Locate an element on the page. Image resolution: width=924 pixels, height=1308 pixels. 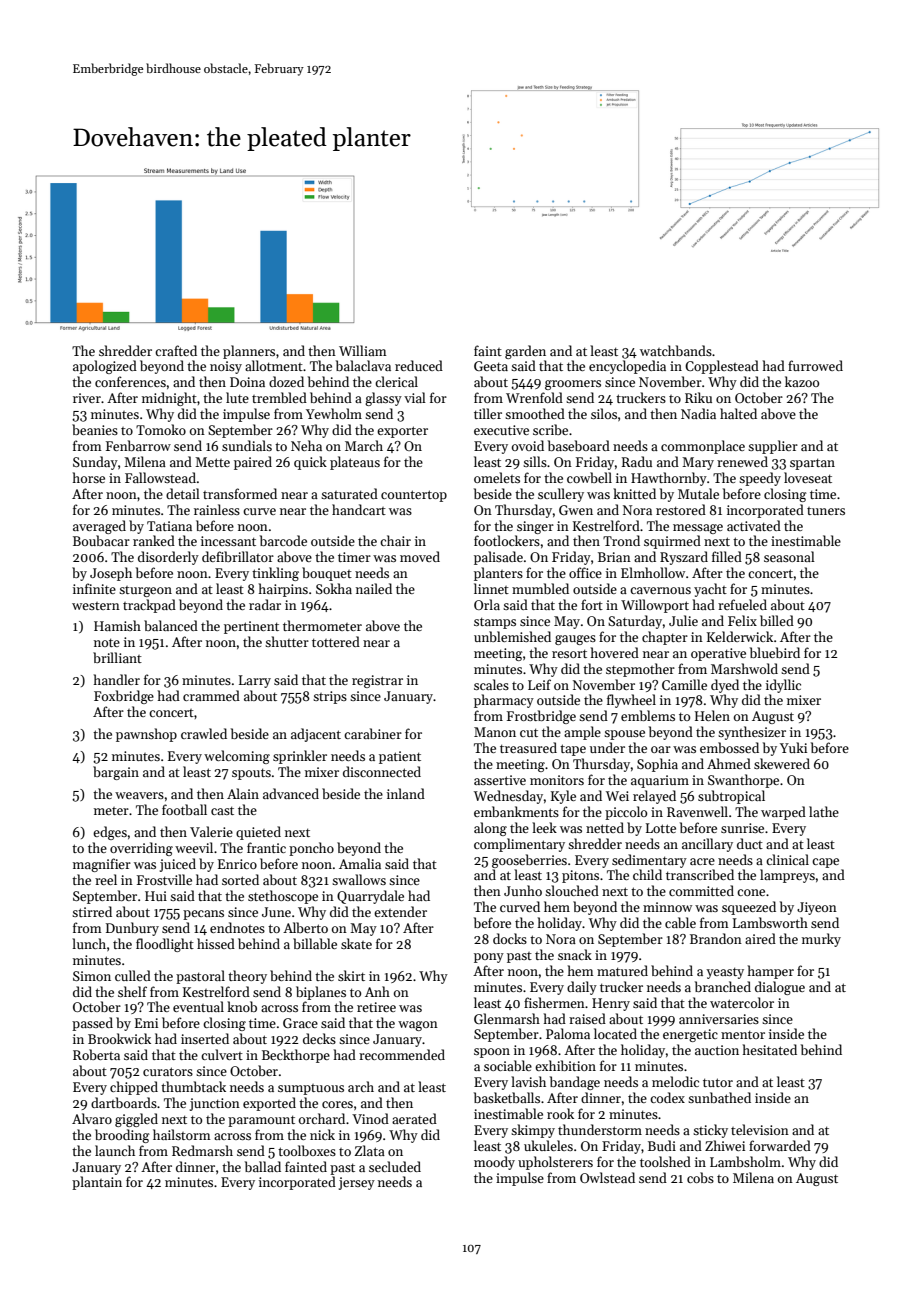
balanced is located at coordinates (171, 625).
